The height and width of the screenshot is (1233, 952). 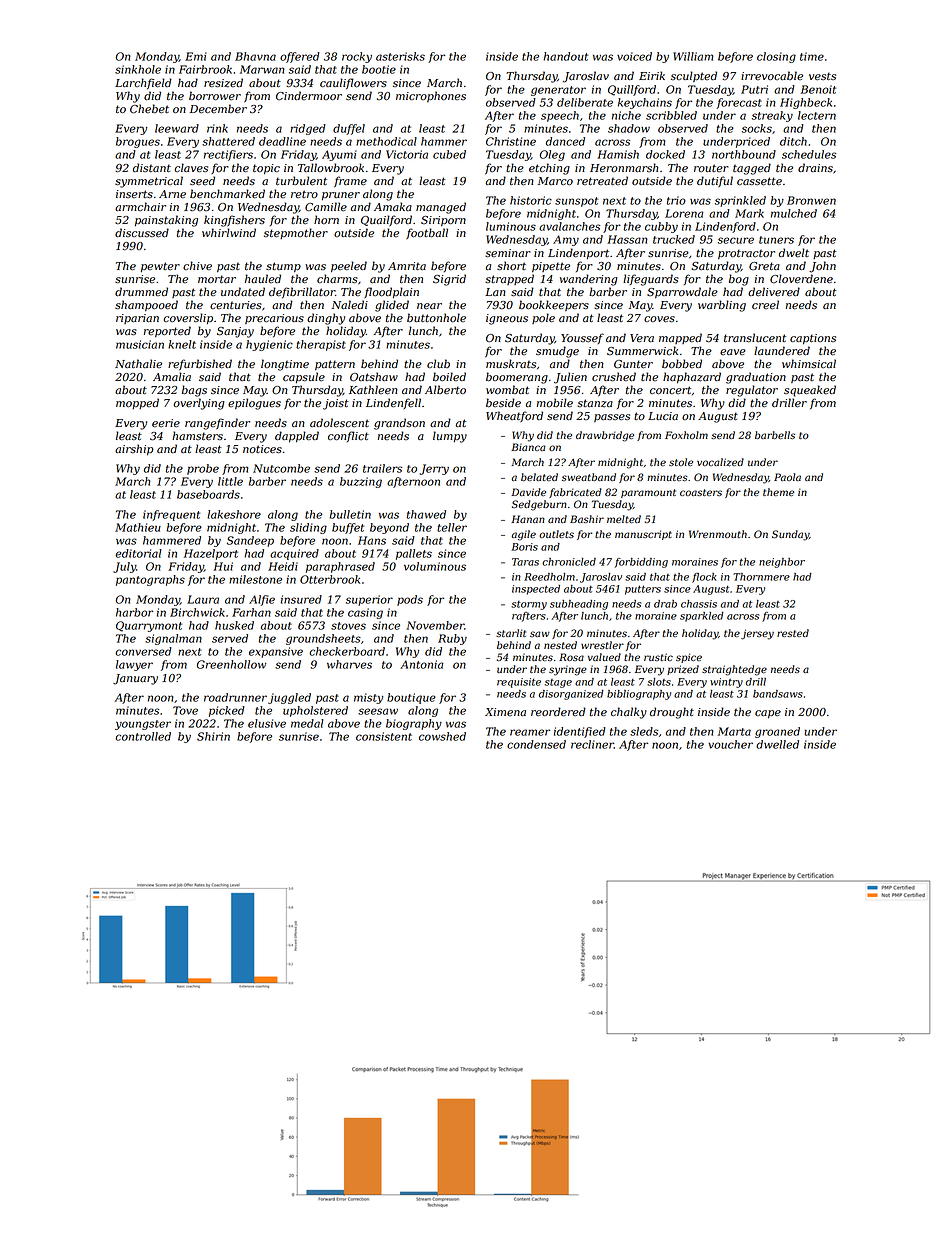 I want to click on handout, so click(x=566, y=56).
